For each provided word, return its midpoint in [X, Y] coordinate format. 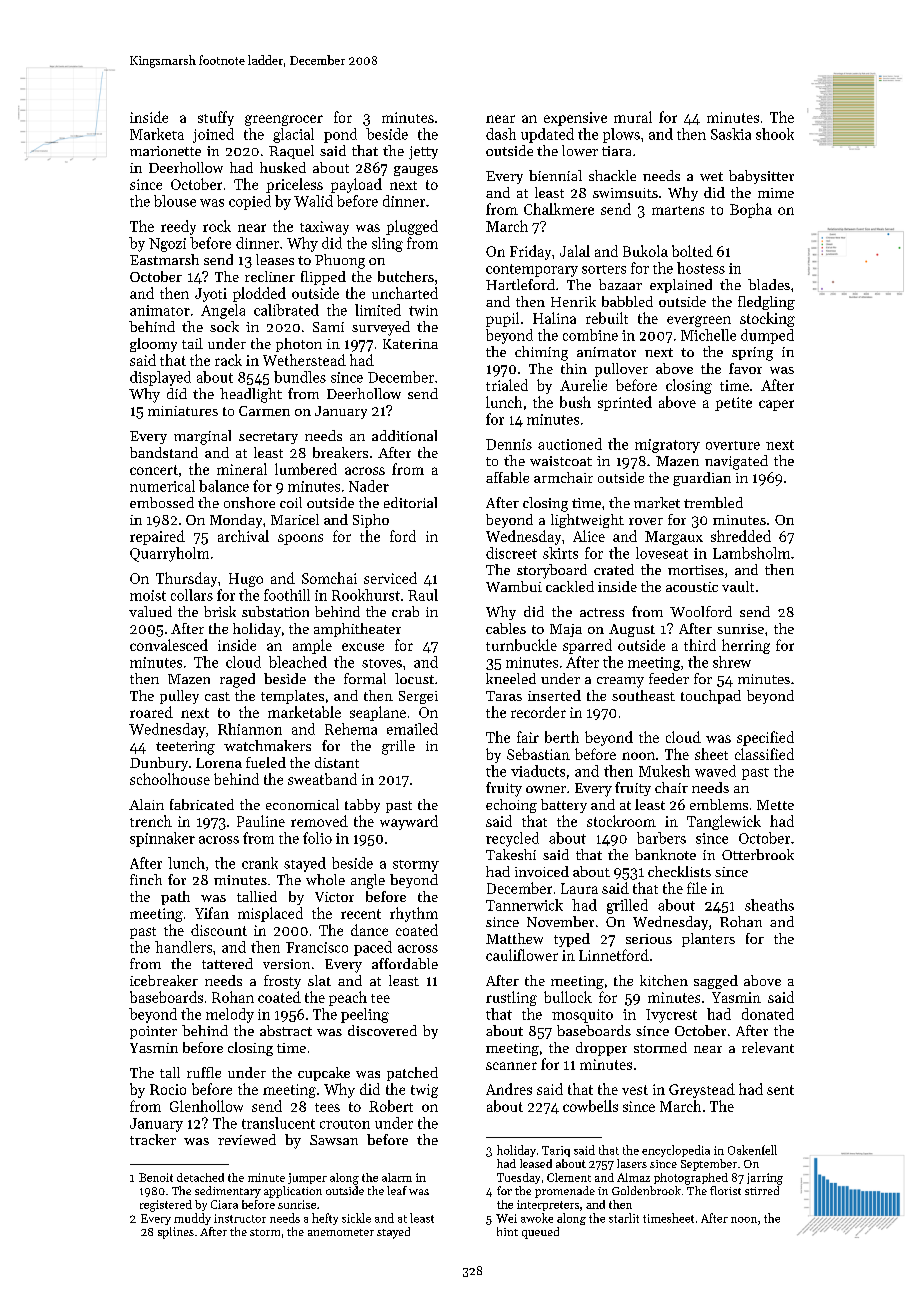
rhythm [414, 914]
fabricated [202, 804]
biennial [555, 175]
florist [725, 1190]
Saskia [731, 134]
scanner [511, 1066]
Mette [775, 805]
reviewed [247, 1139]
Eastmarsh [164, 259]
